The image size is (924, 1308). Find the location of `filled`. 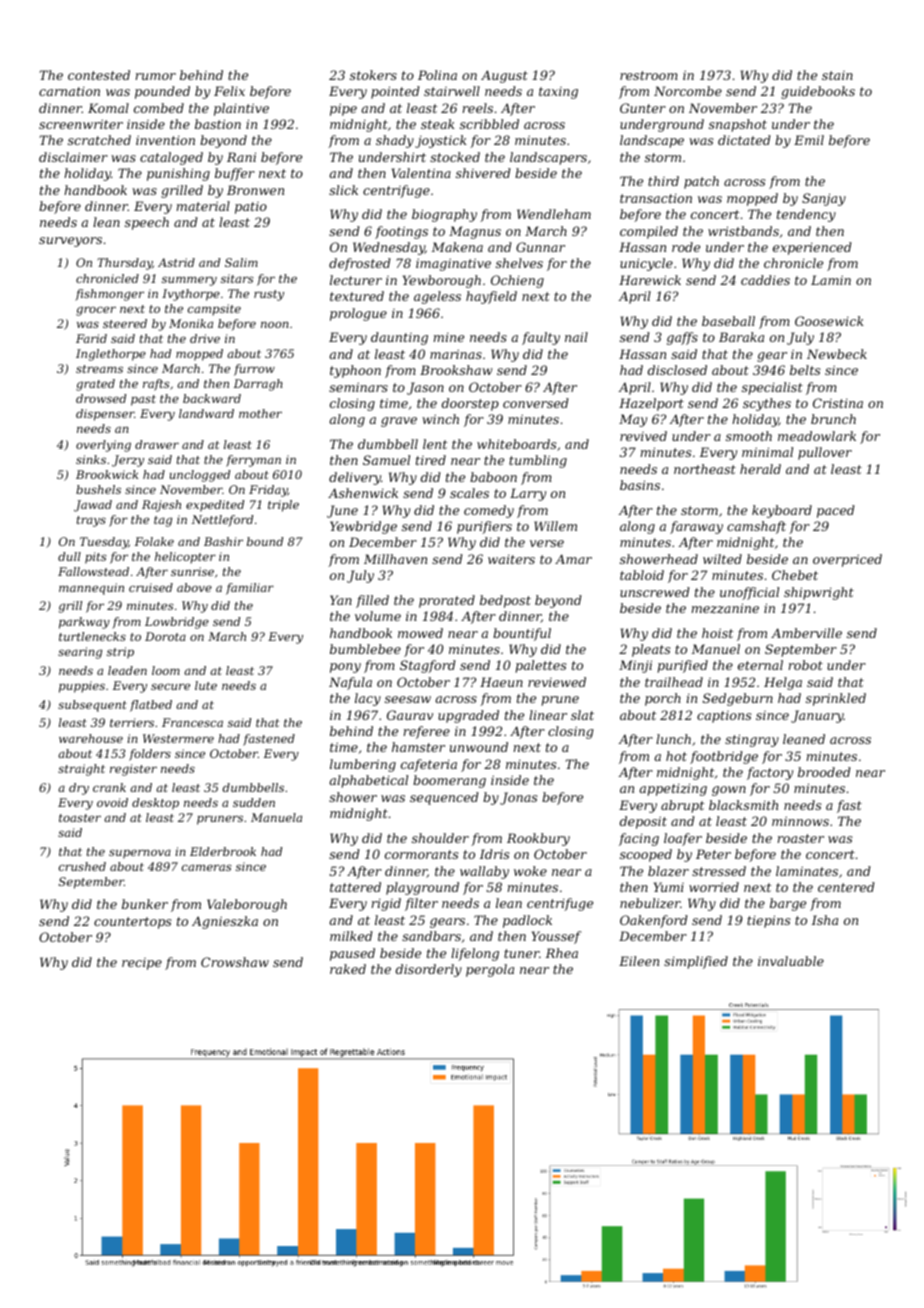

filled is located at coordinates (372, 601).
